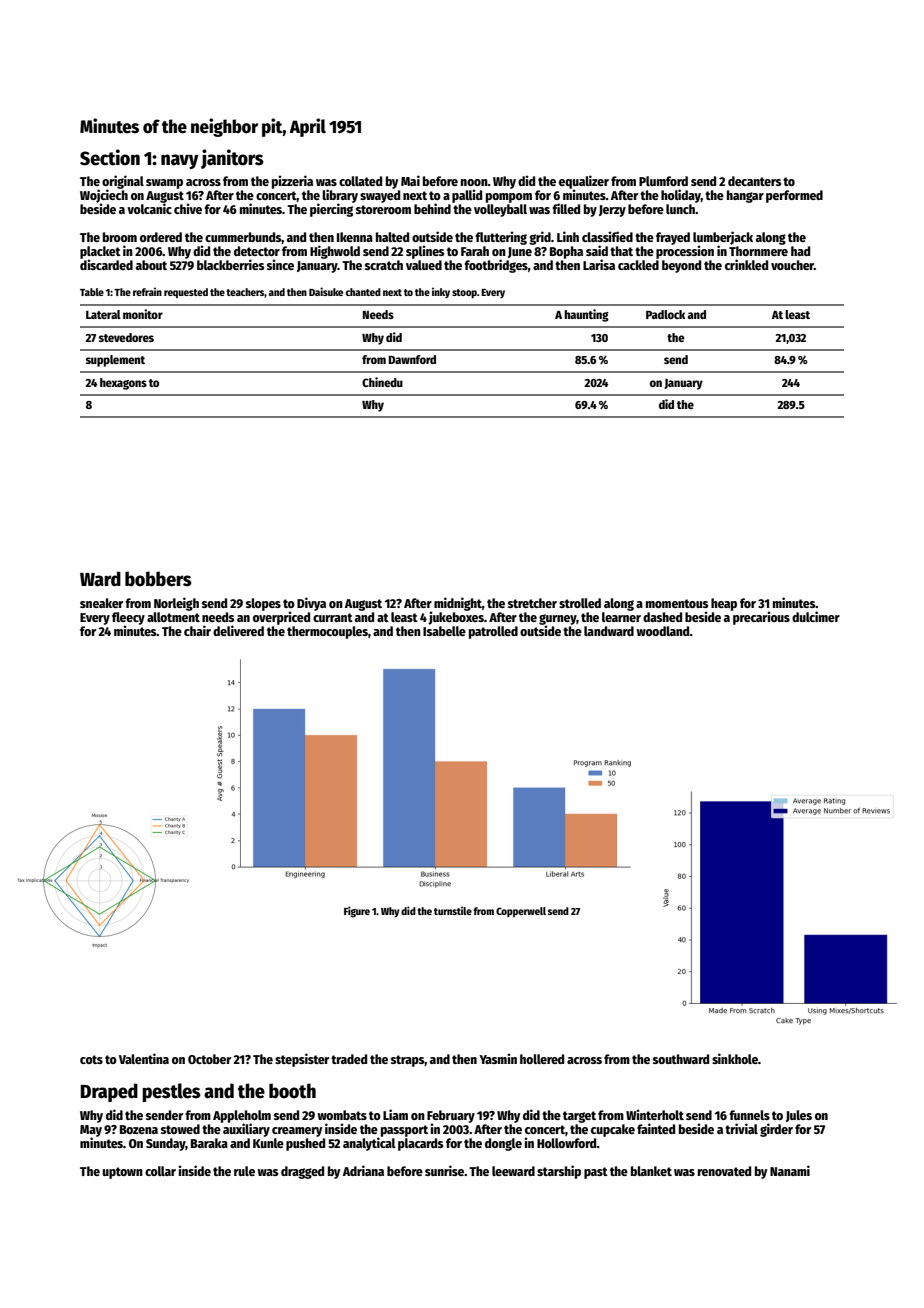 The width and height of the screenshot is (924, 1308). Describe the element at coordinates (532, 603) in the screenshot. I see `stretcher` at that location.
